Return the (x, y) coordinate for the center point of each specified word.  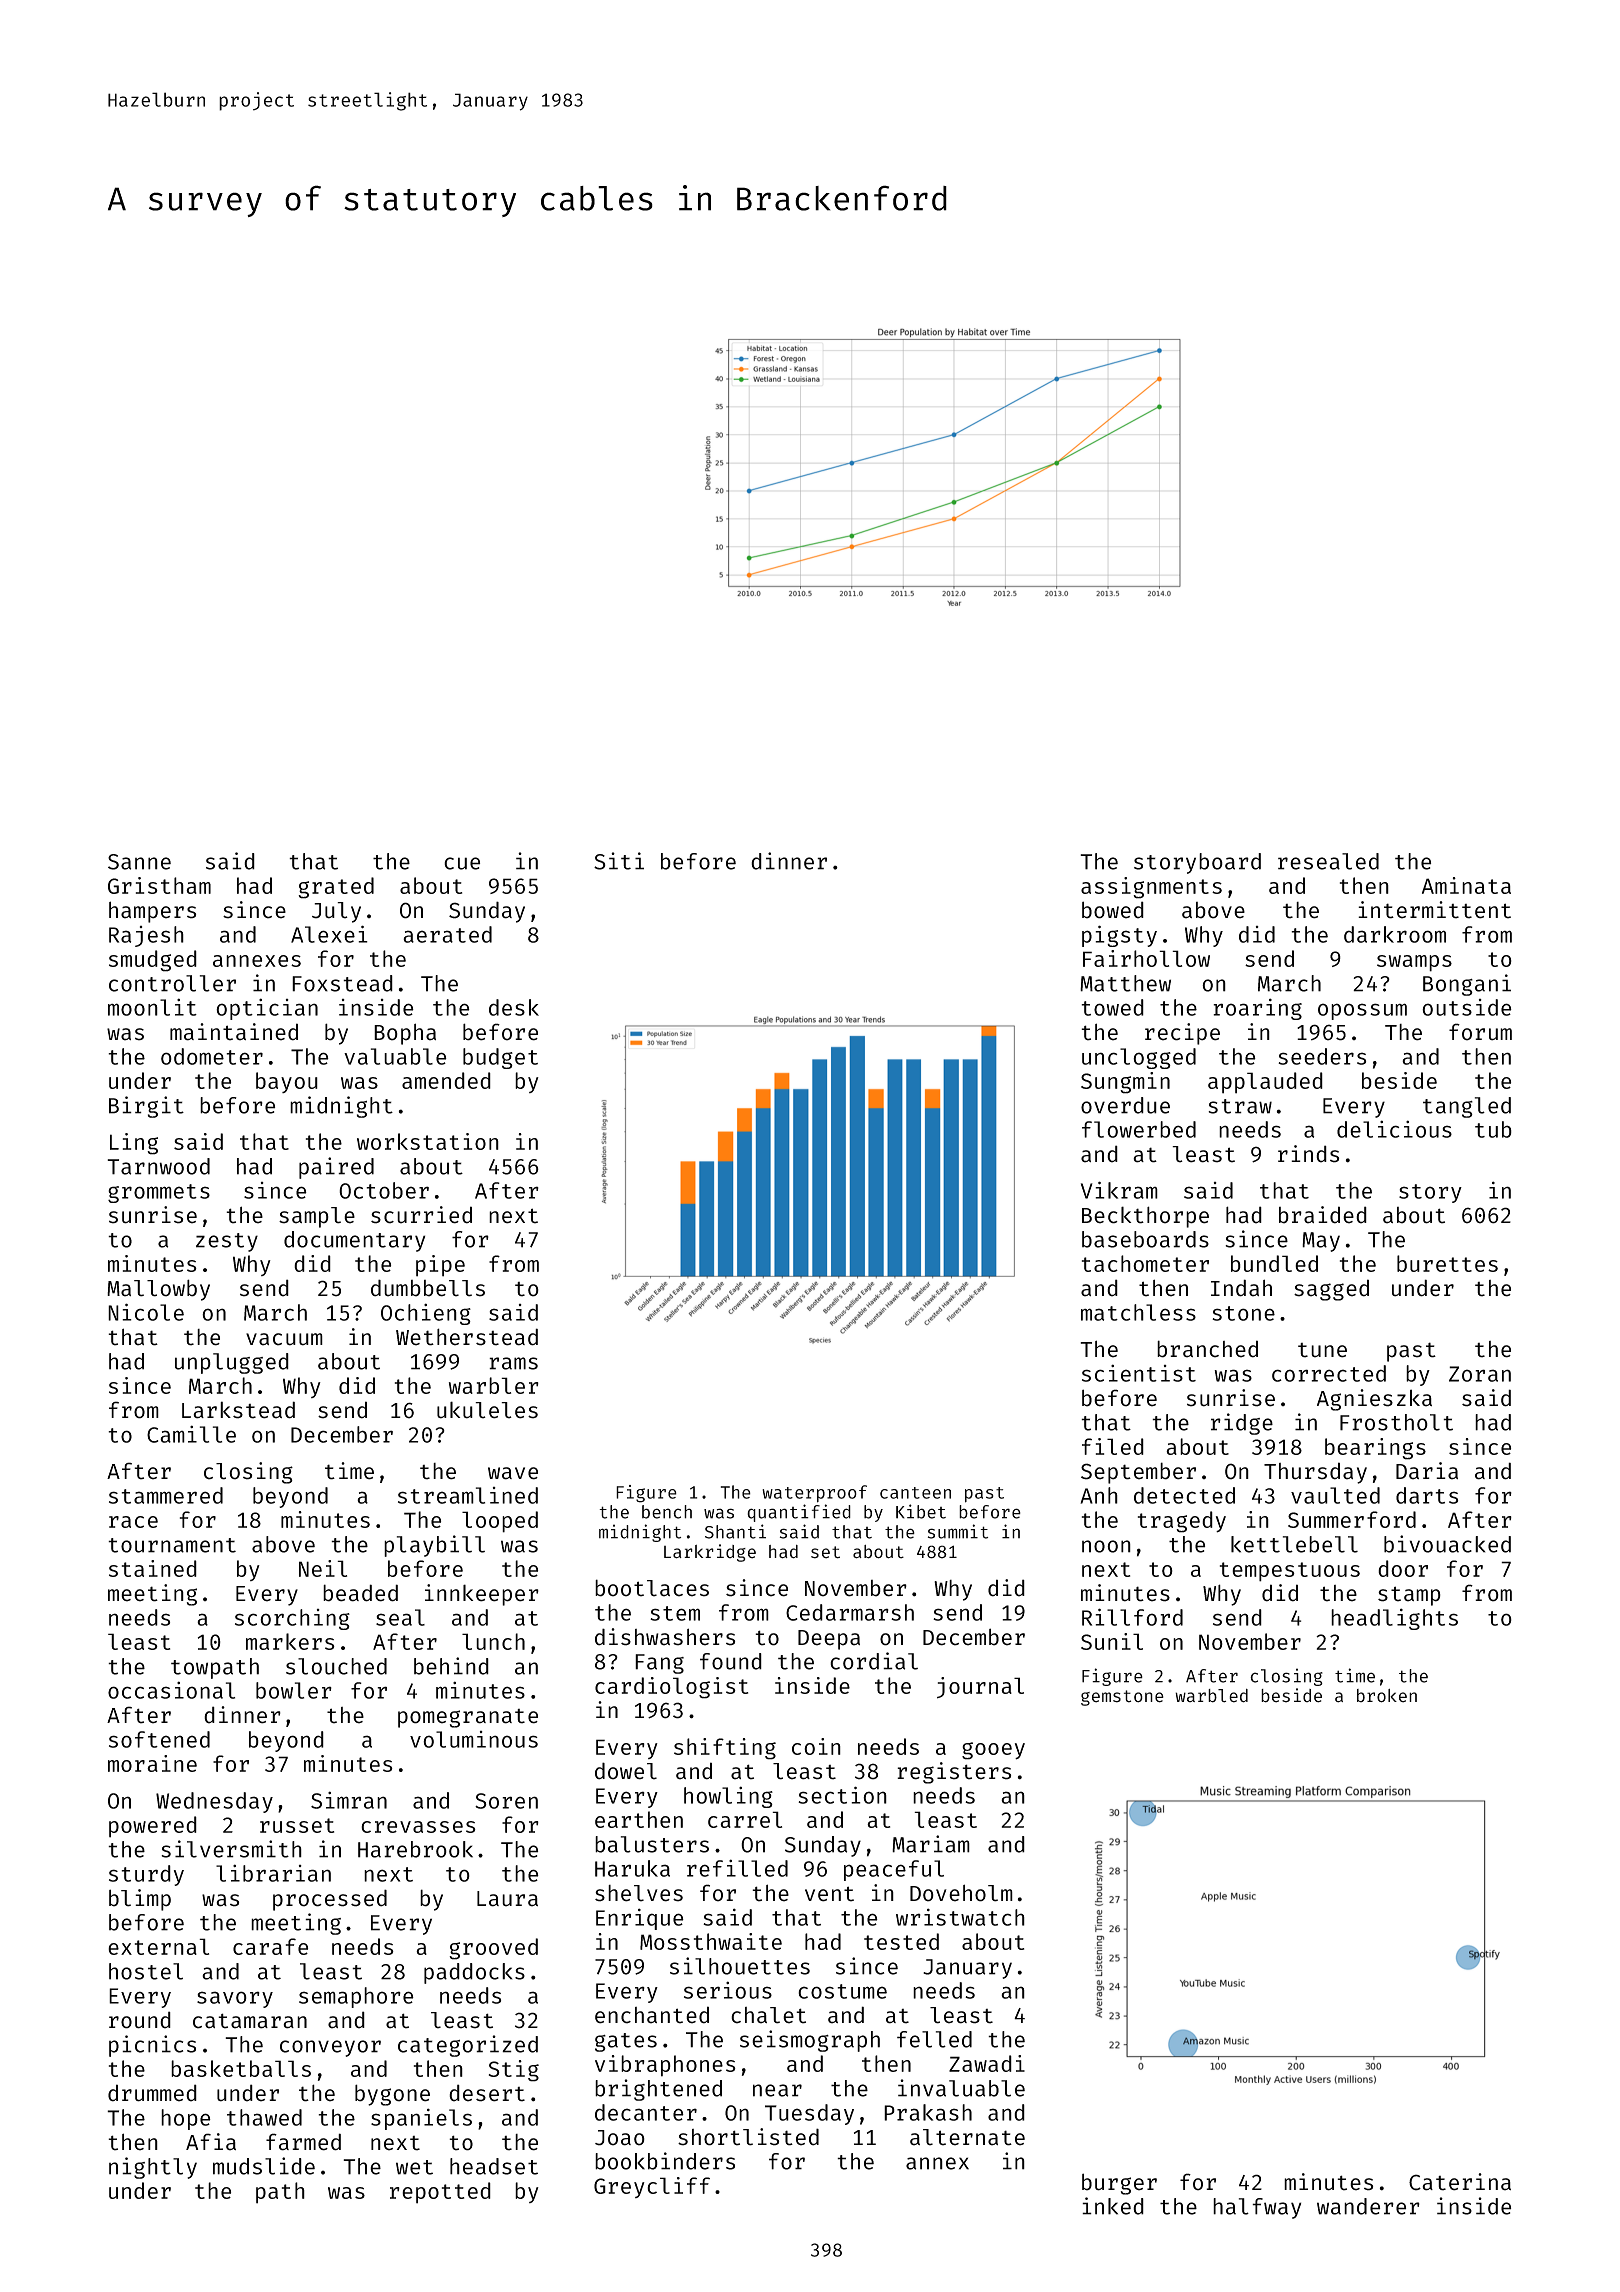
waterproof (814, 1494)
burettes (1447, 1263)
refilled (737, 1868)
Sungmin (1125, 1083)
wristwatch (960, 1917)
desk (514, 1007)
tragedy (1182, 1522)
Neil (323, 1568)
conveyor (330, 2048)
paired (336, 1168)
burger (1119, 2184)
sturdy (146, 1875)
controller (172, 983)
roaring (1257, 1009)
